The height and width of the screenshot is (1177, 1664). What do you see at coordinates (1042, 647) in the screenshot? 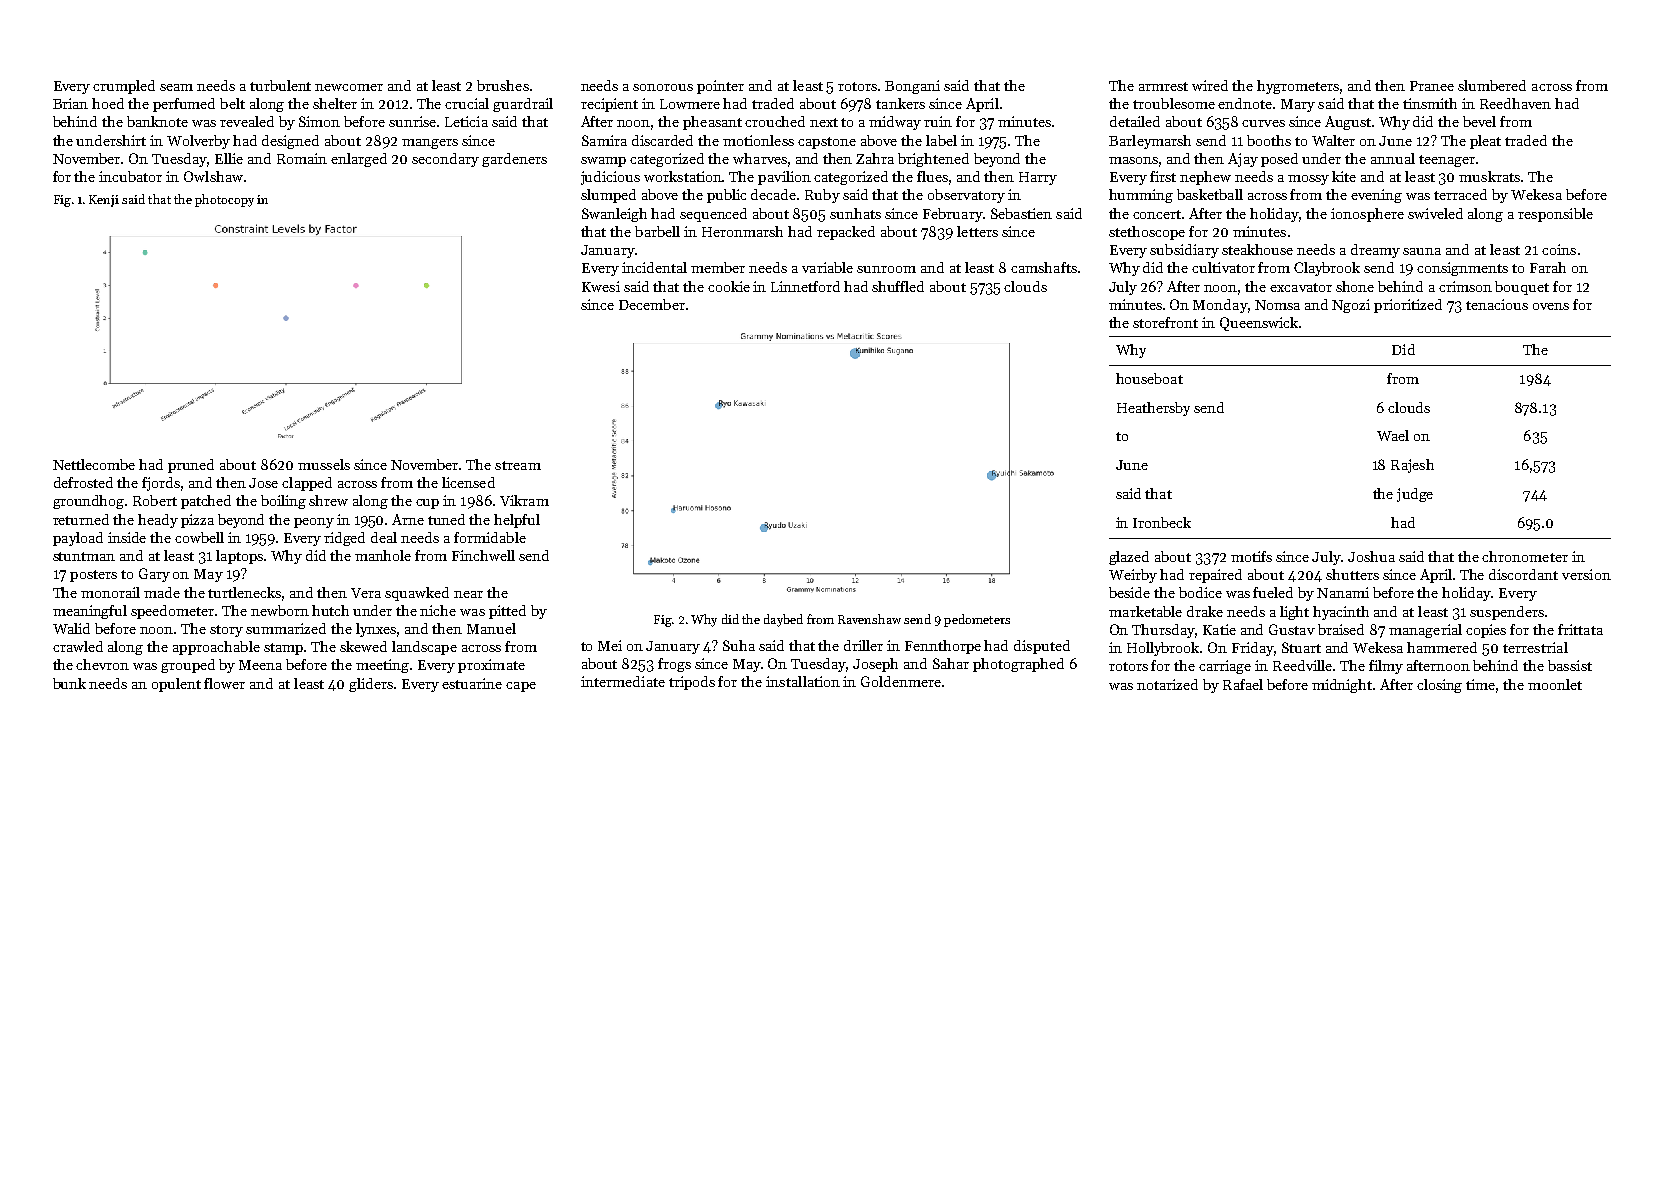
I see `disputed` at bounding box center [1042, 647].
